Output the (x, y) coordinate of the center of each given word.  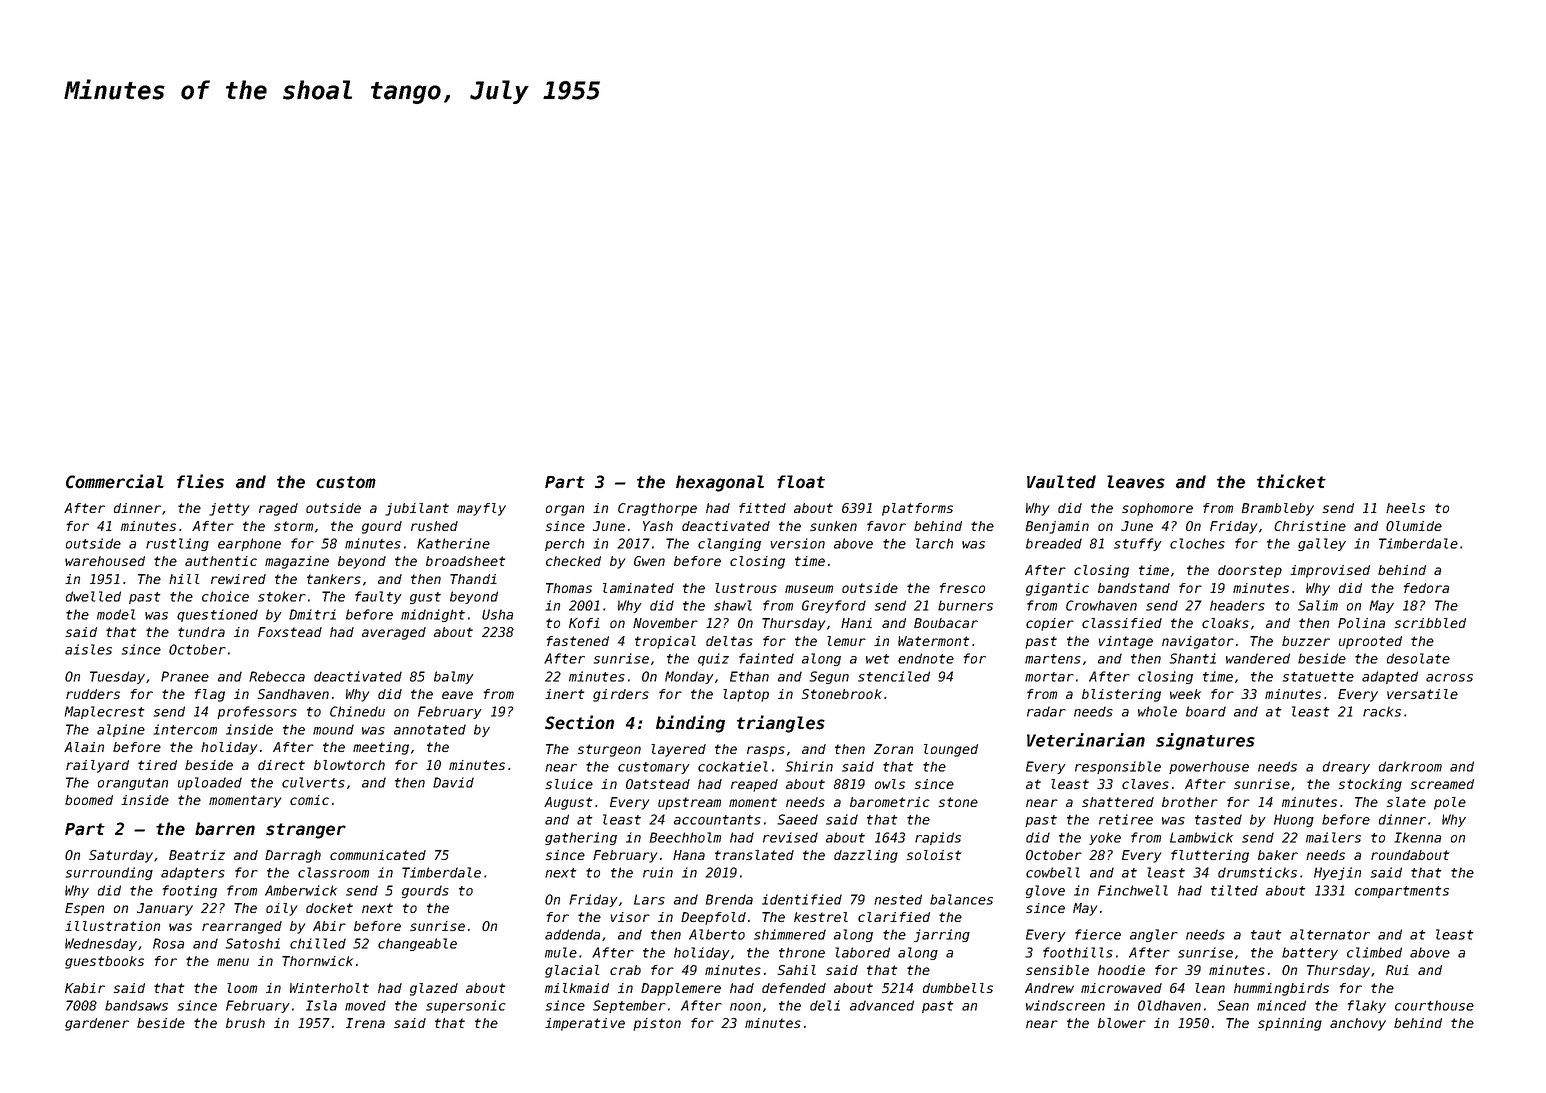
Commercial (115, 481)
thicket (1291, 481)
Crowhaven (1101, 605)
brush (245, 1023)
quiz (713, 659)
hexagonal (720, 483)
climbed (1374, 952)
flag (209, 695)
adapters (193, 873)
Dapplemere (681, 989)
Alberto (717, 934)
